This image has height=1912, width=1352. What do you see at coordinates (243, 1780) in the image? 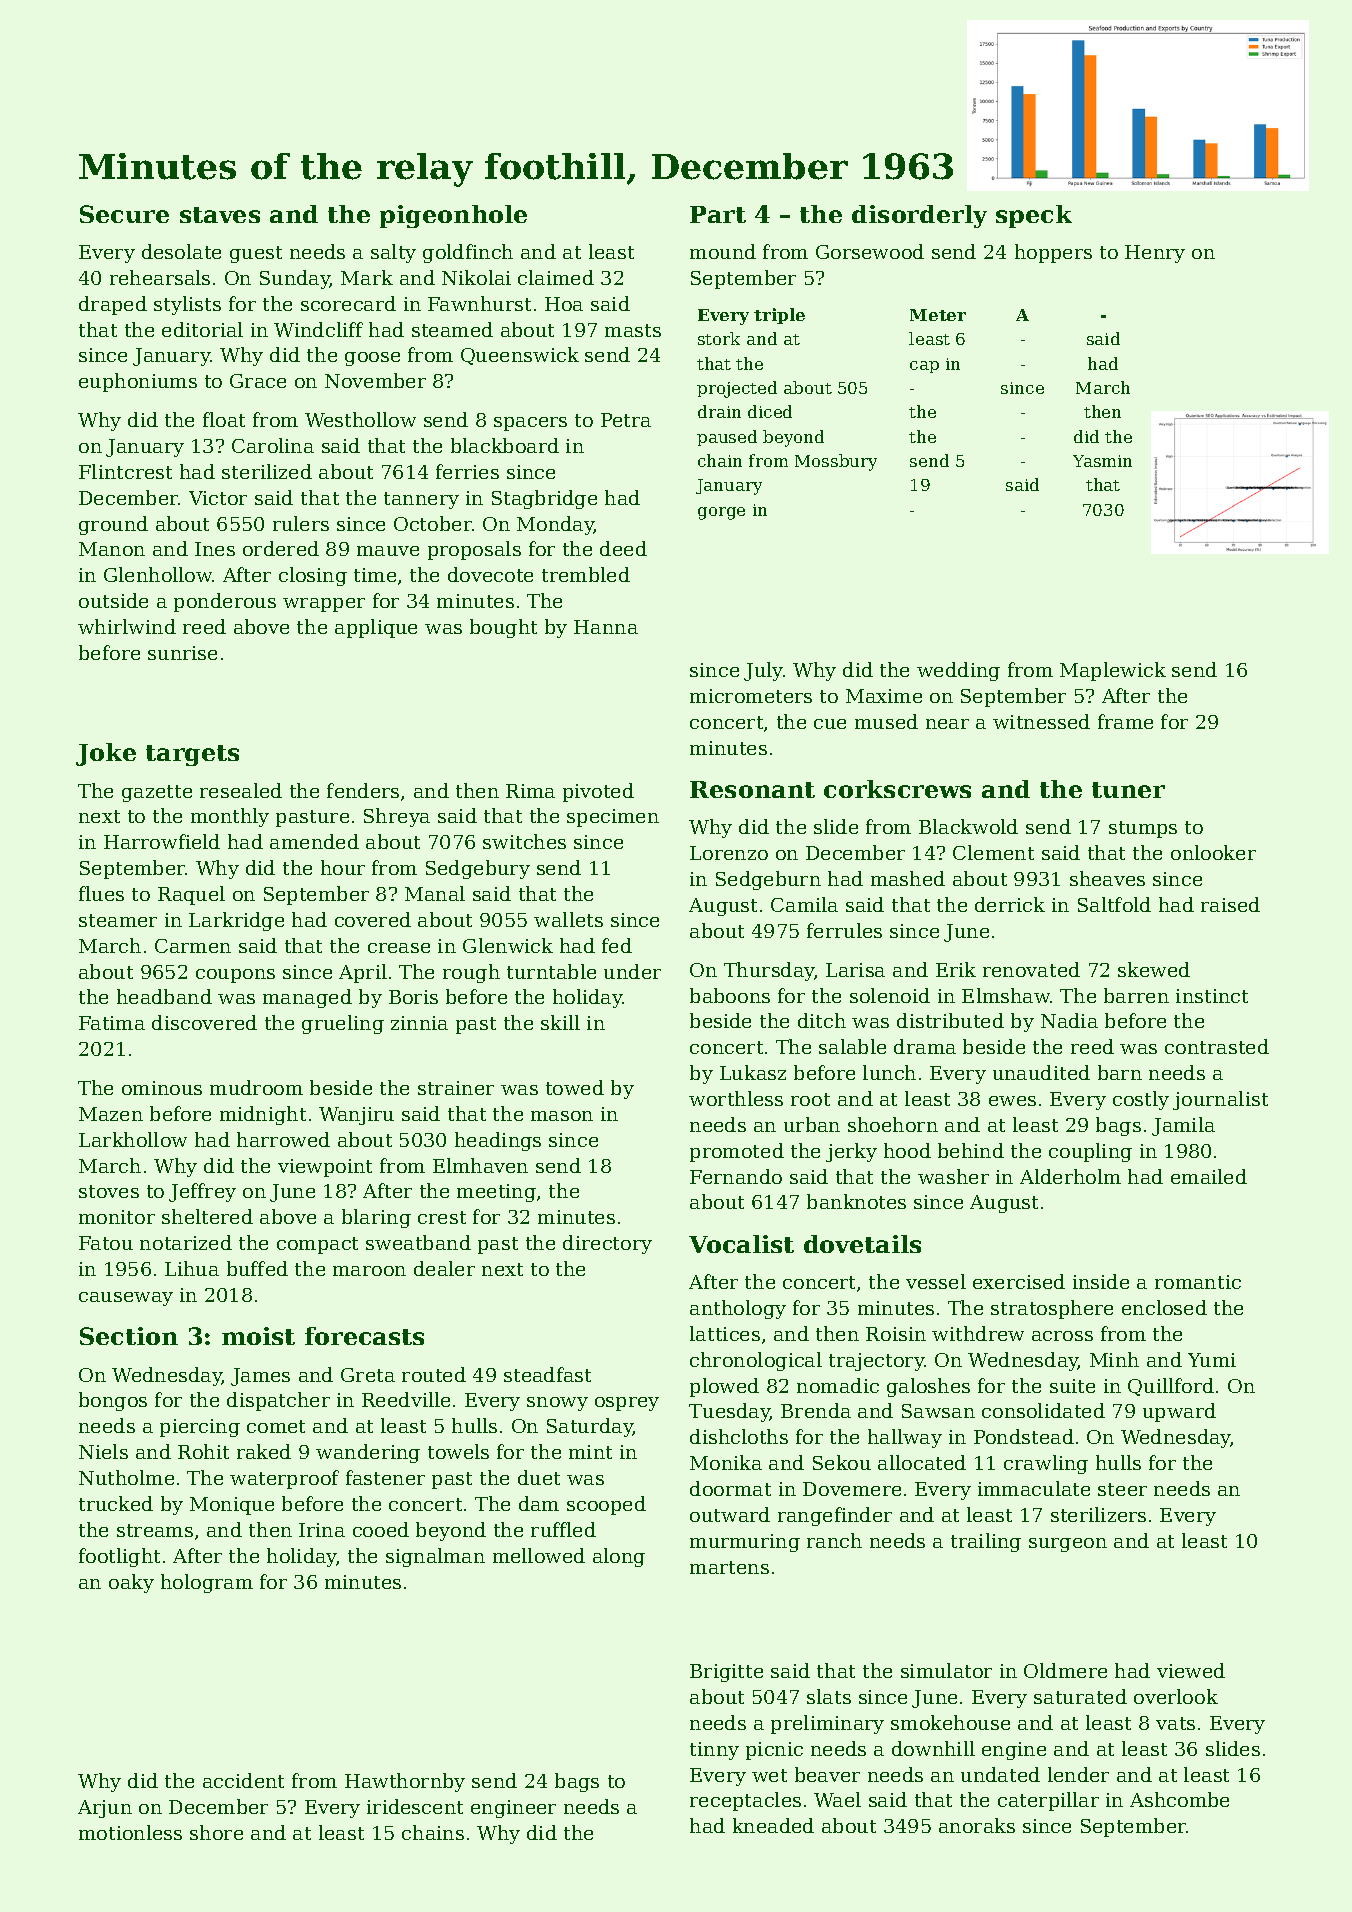
I see `accident` at bounding box center [243, 1780].
